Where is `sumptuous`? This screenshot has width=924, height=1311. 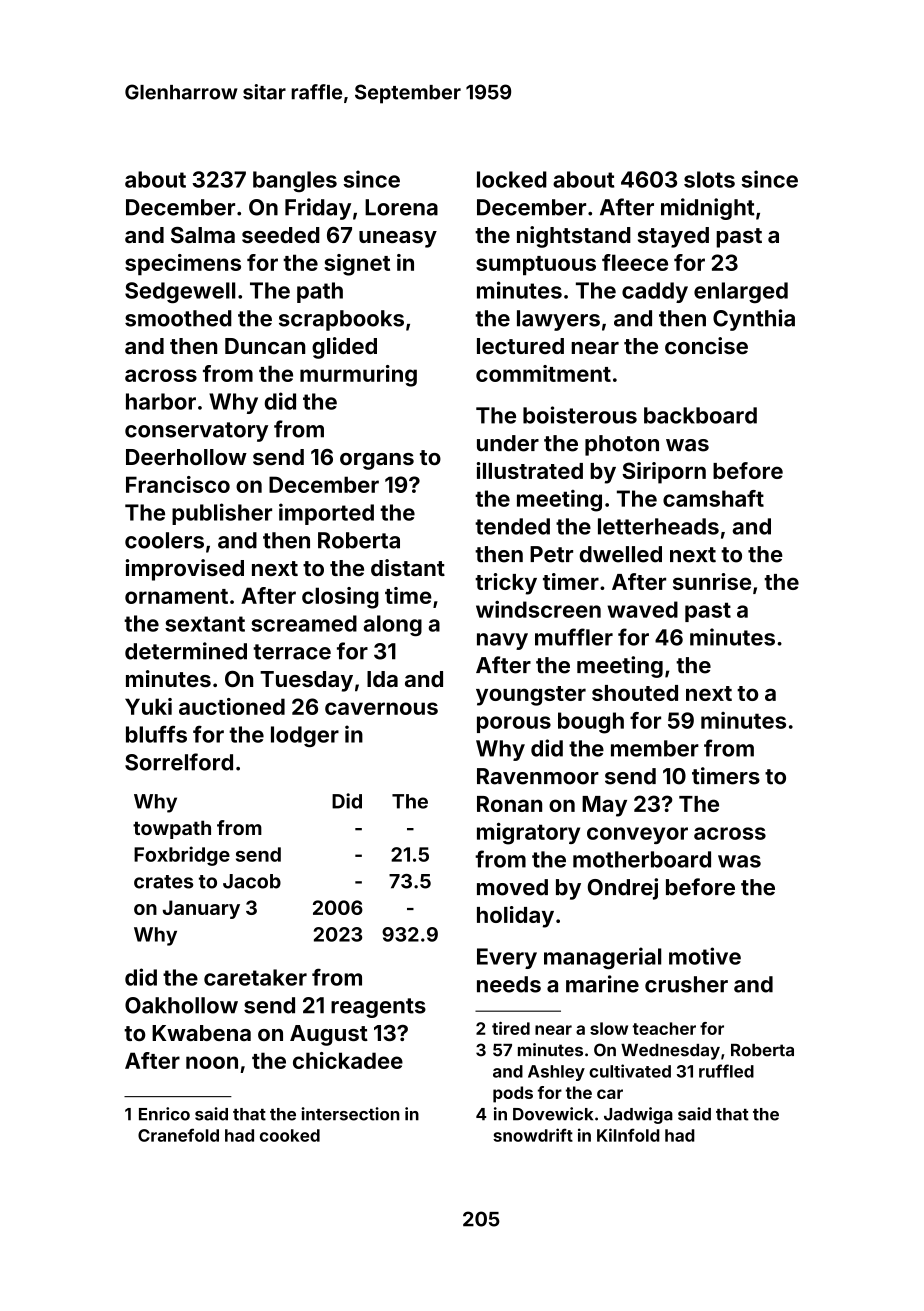
sumptuous is located at coordinates (536, 265).
